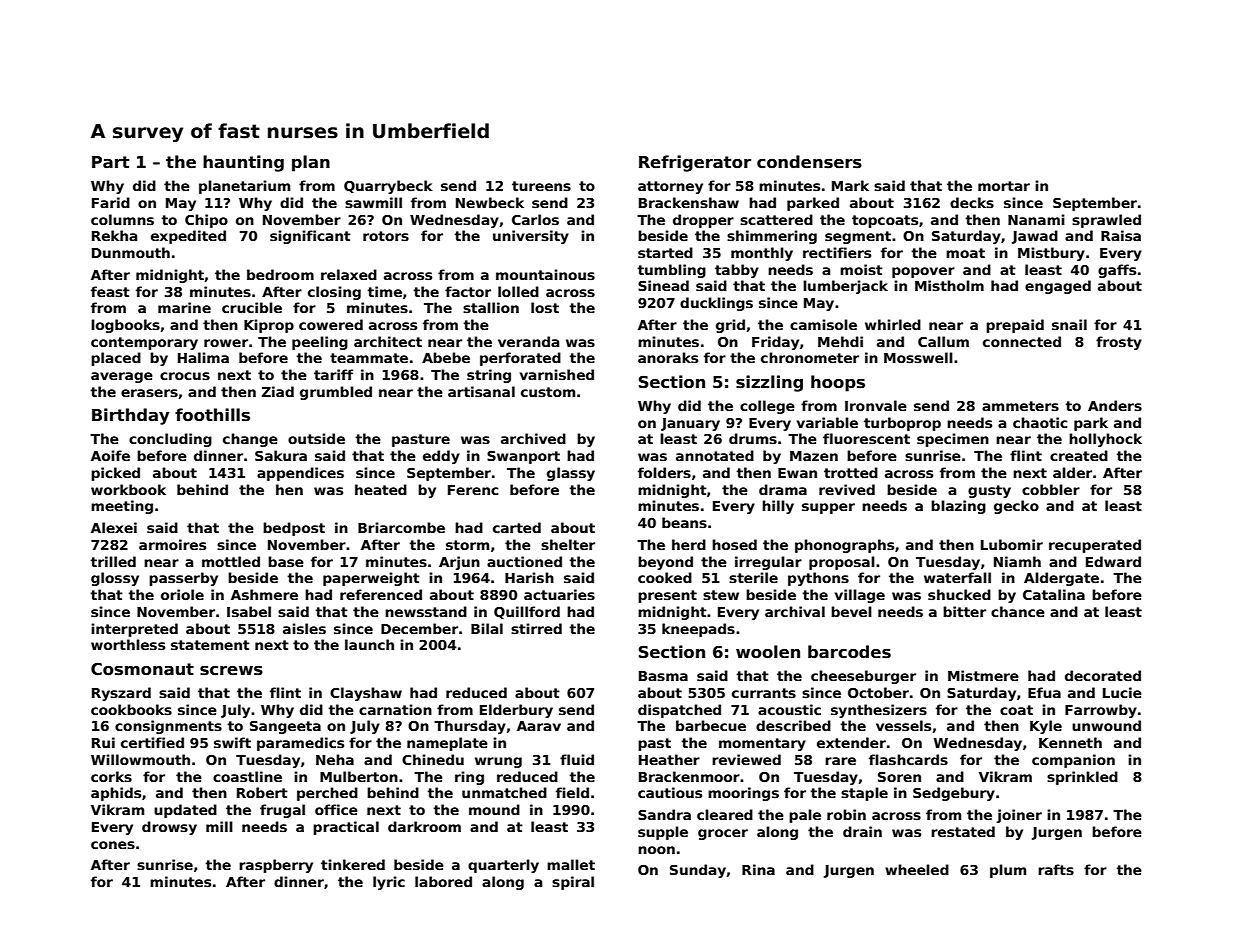 The image size is (1233, 952). Describe the element at coordinates (1004, 186) in the screenshot. I see `mortar` at that location.
